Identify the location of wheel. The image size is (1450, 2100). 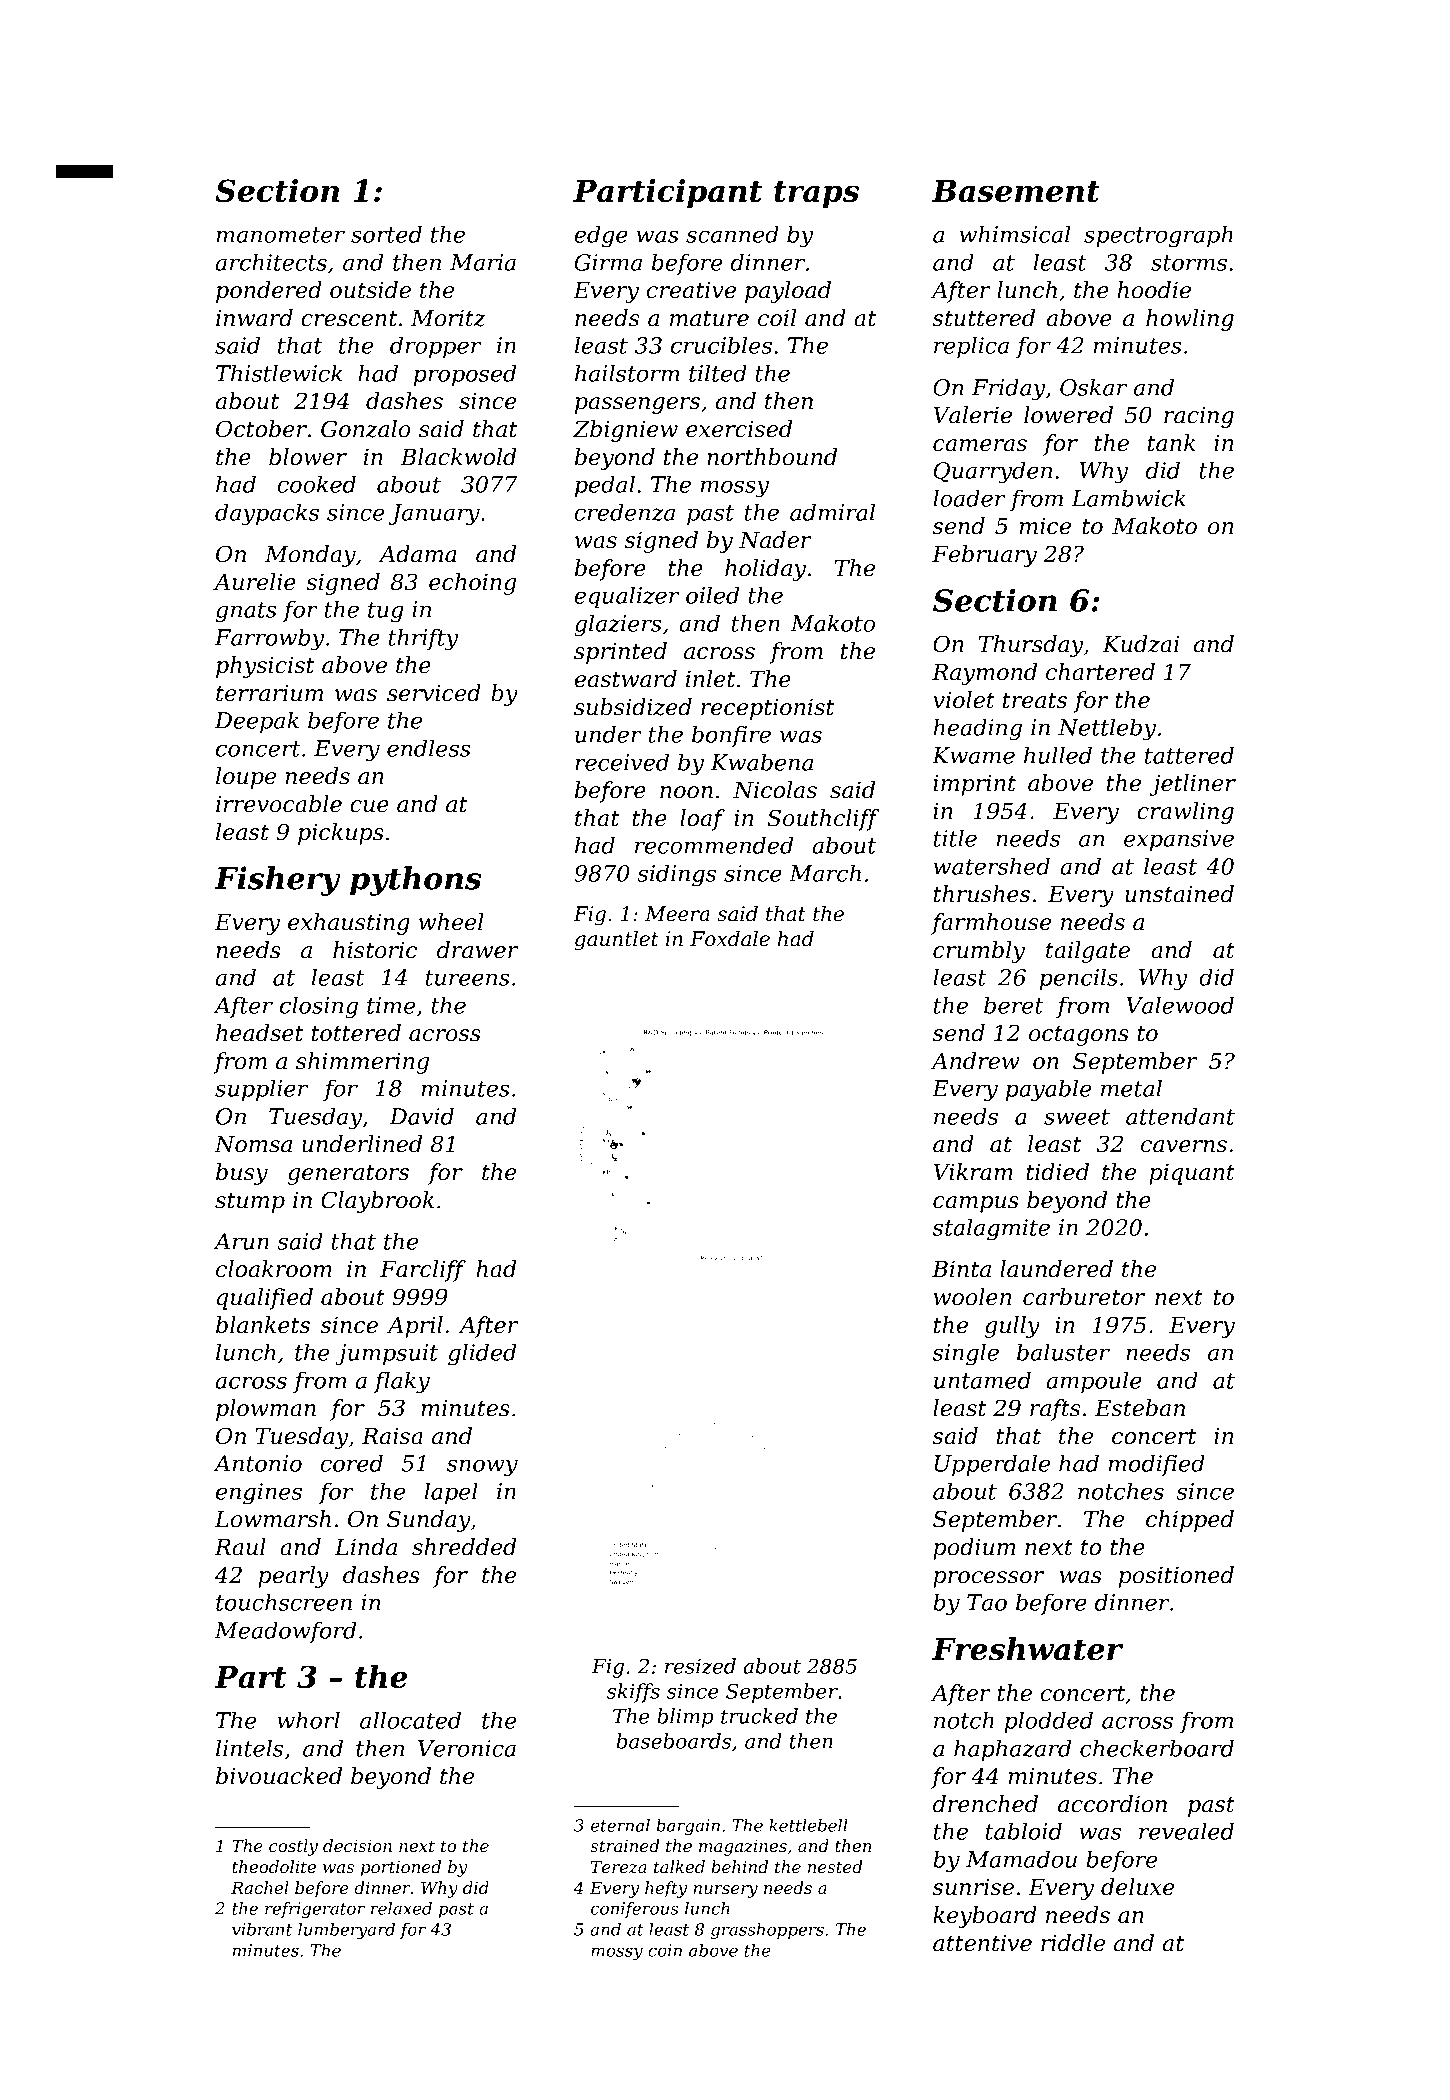
(451, 922).
